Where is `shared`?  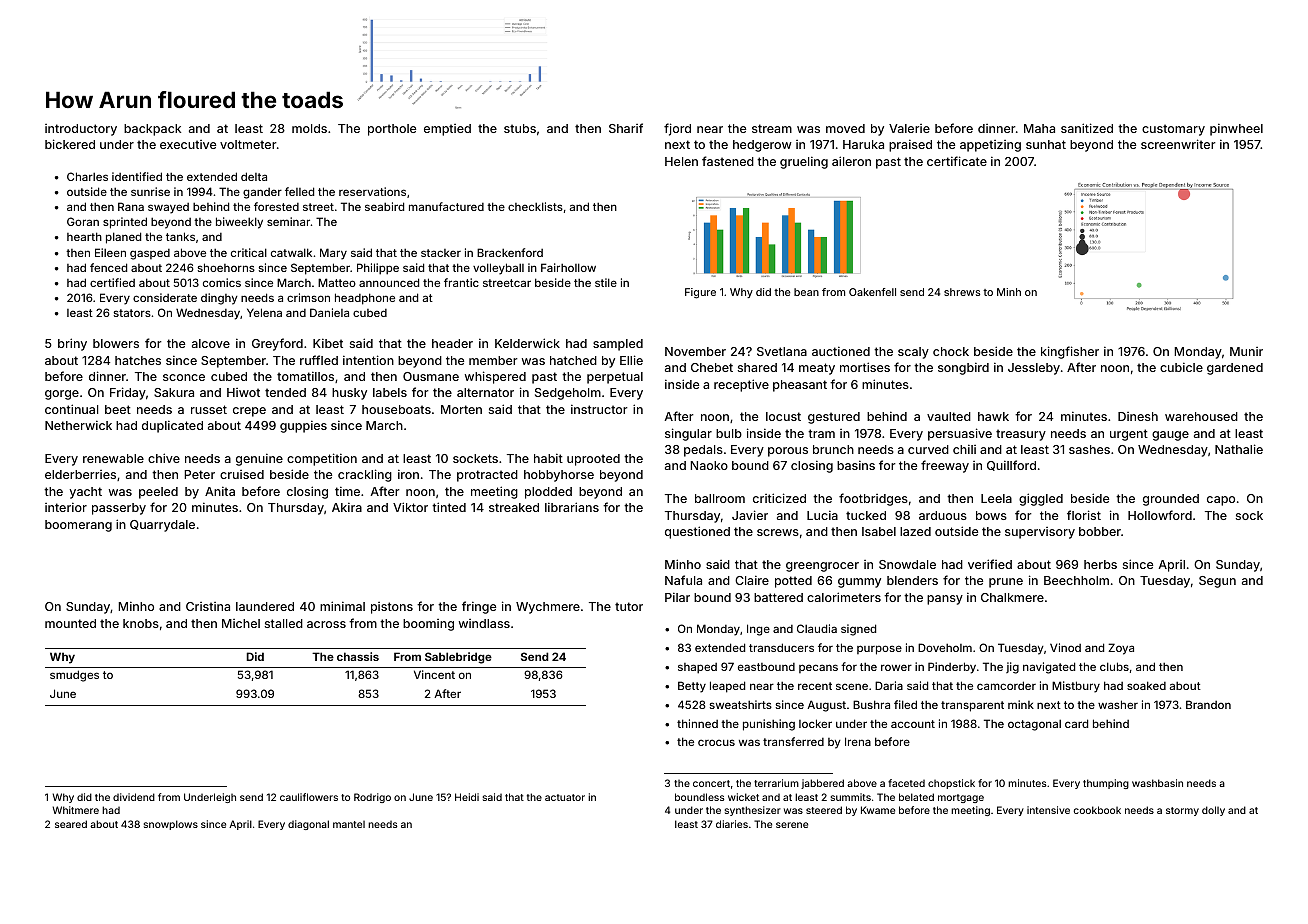
shared is located at coordinates (757, 367).
